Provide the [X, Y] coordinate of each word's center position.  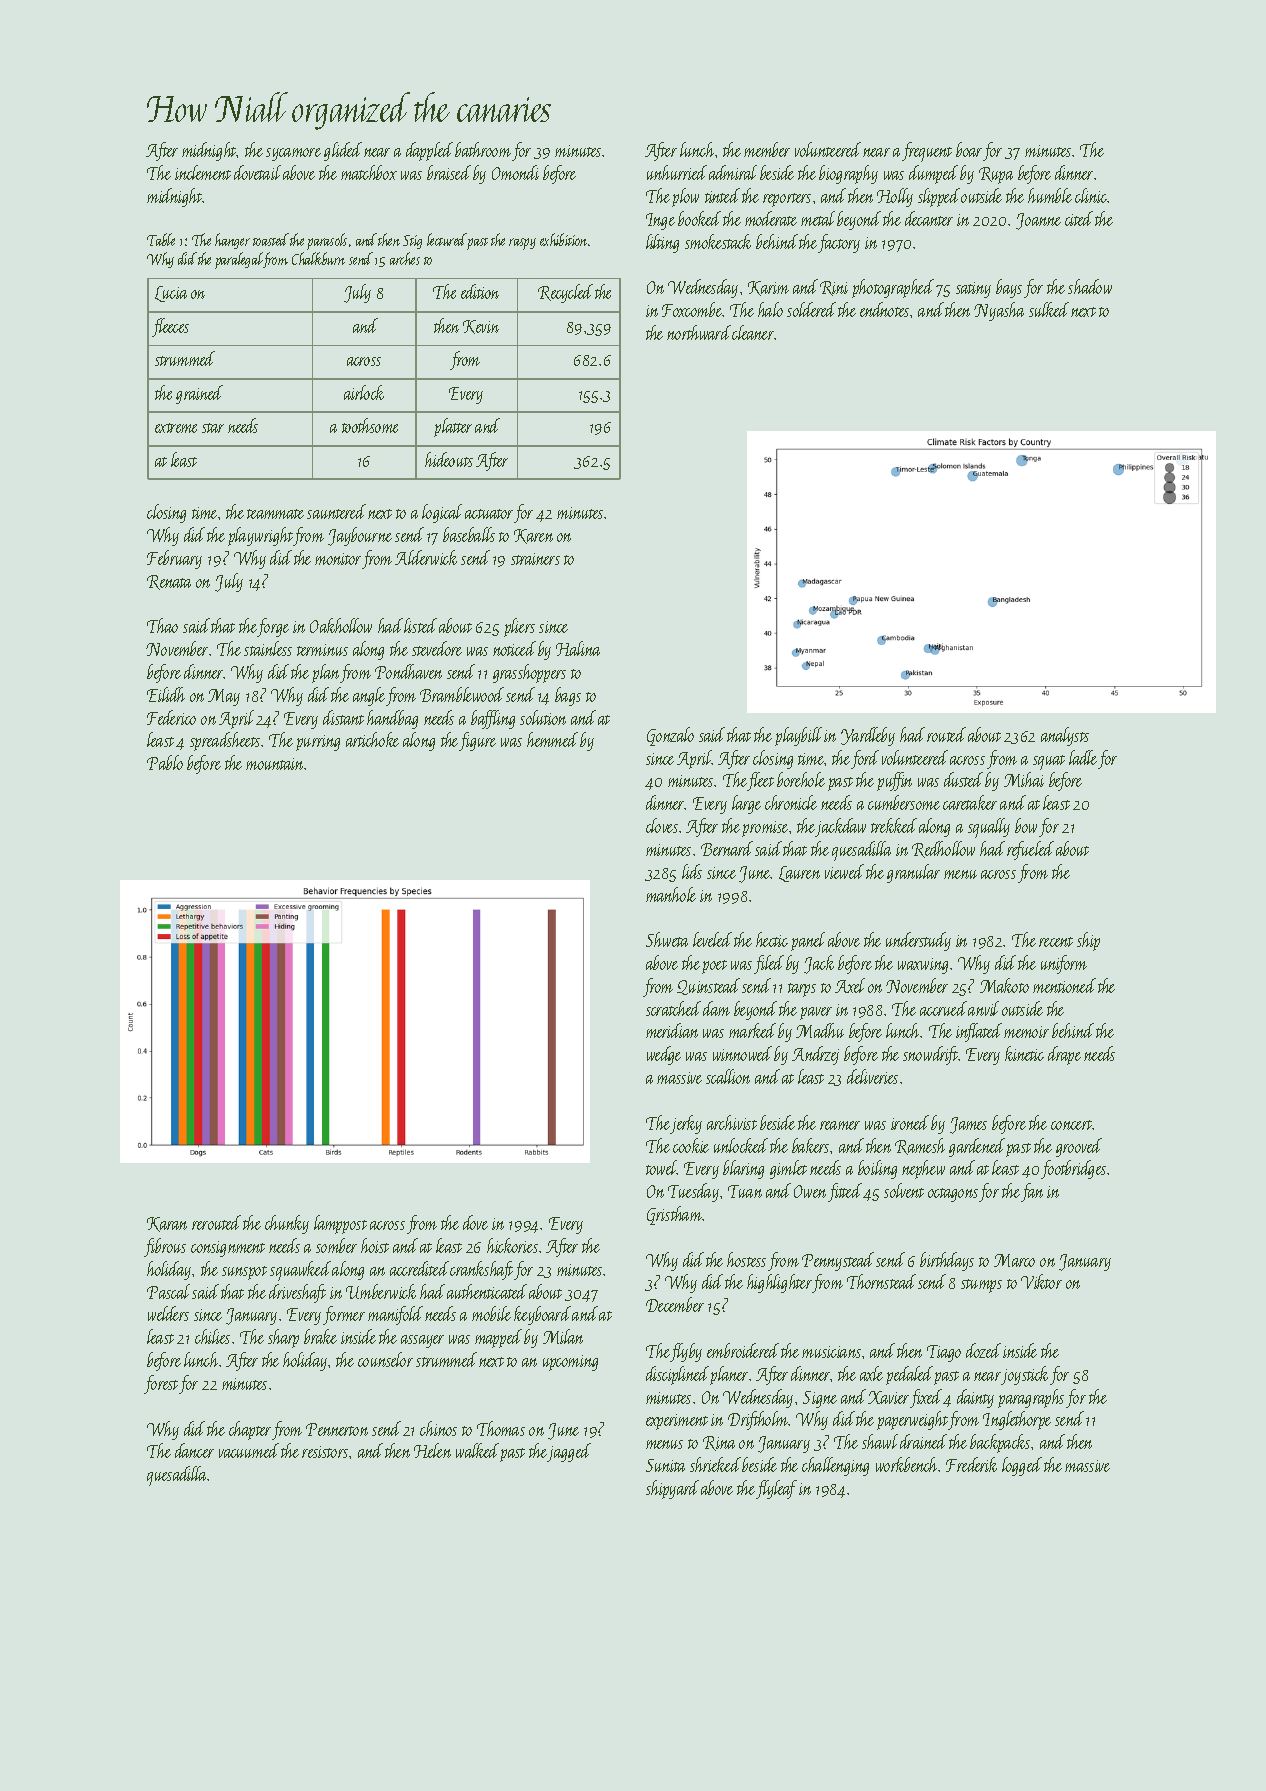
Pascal [168, 1291]
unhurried [677, 172]
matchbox [369, 172]
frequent [927, 152]
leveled [712, 939]
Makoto [1004, 985]
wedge [664, 1055]
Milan [563, 1336]
